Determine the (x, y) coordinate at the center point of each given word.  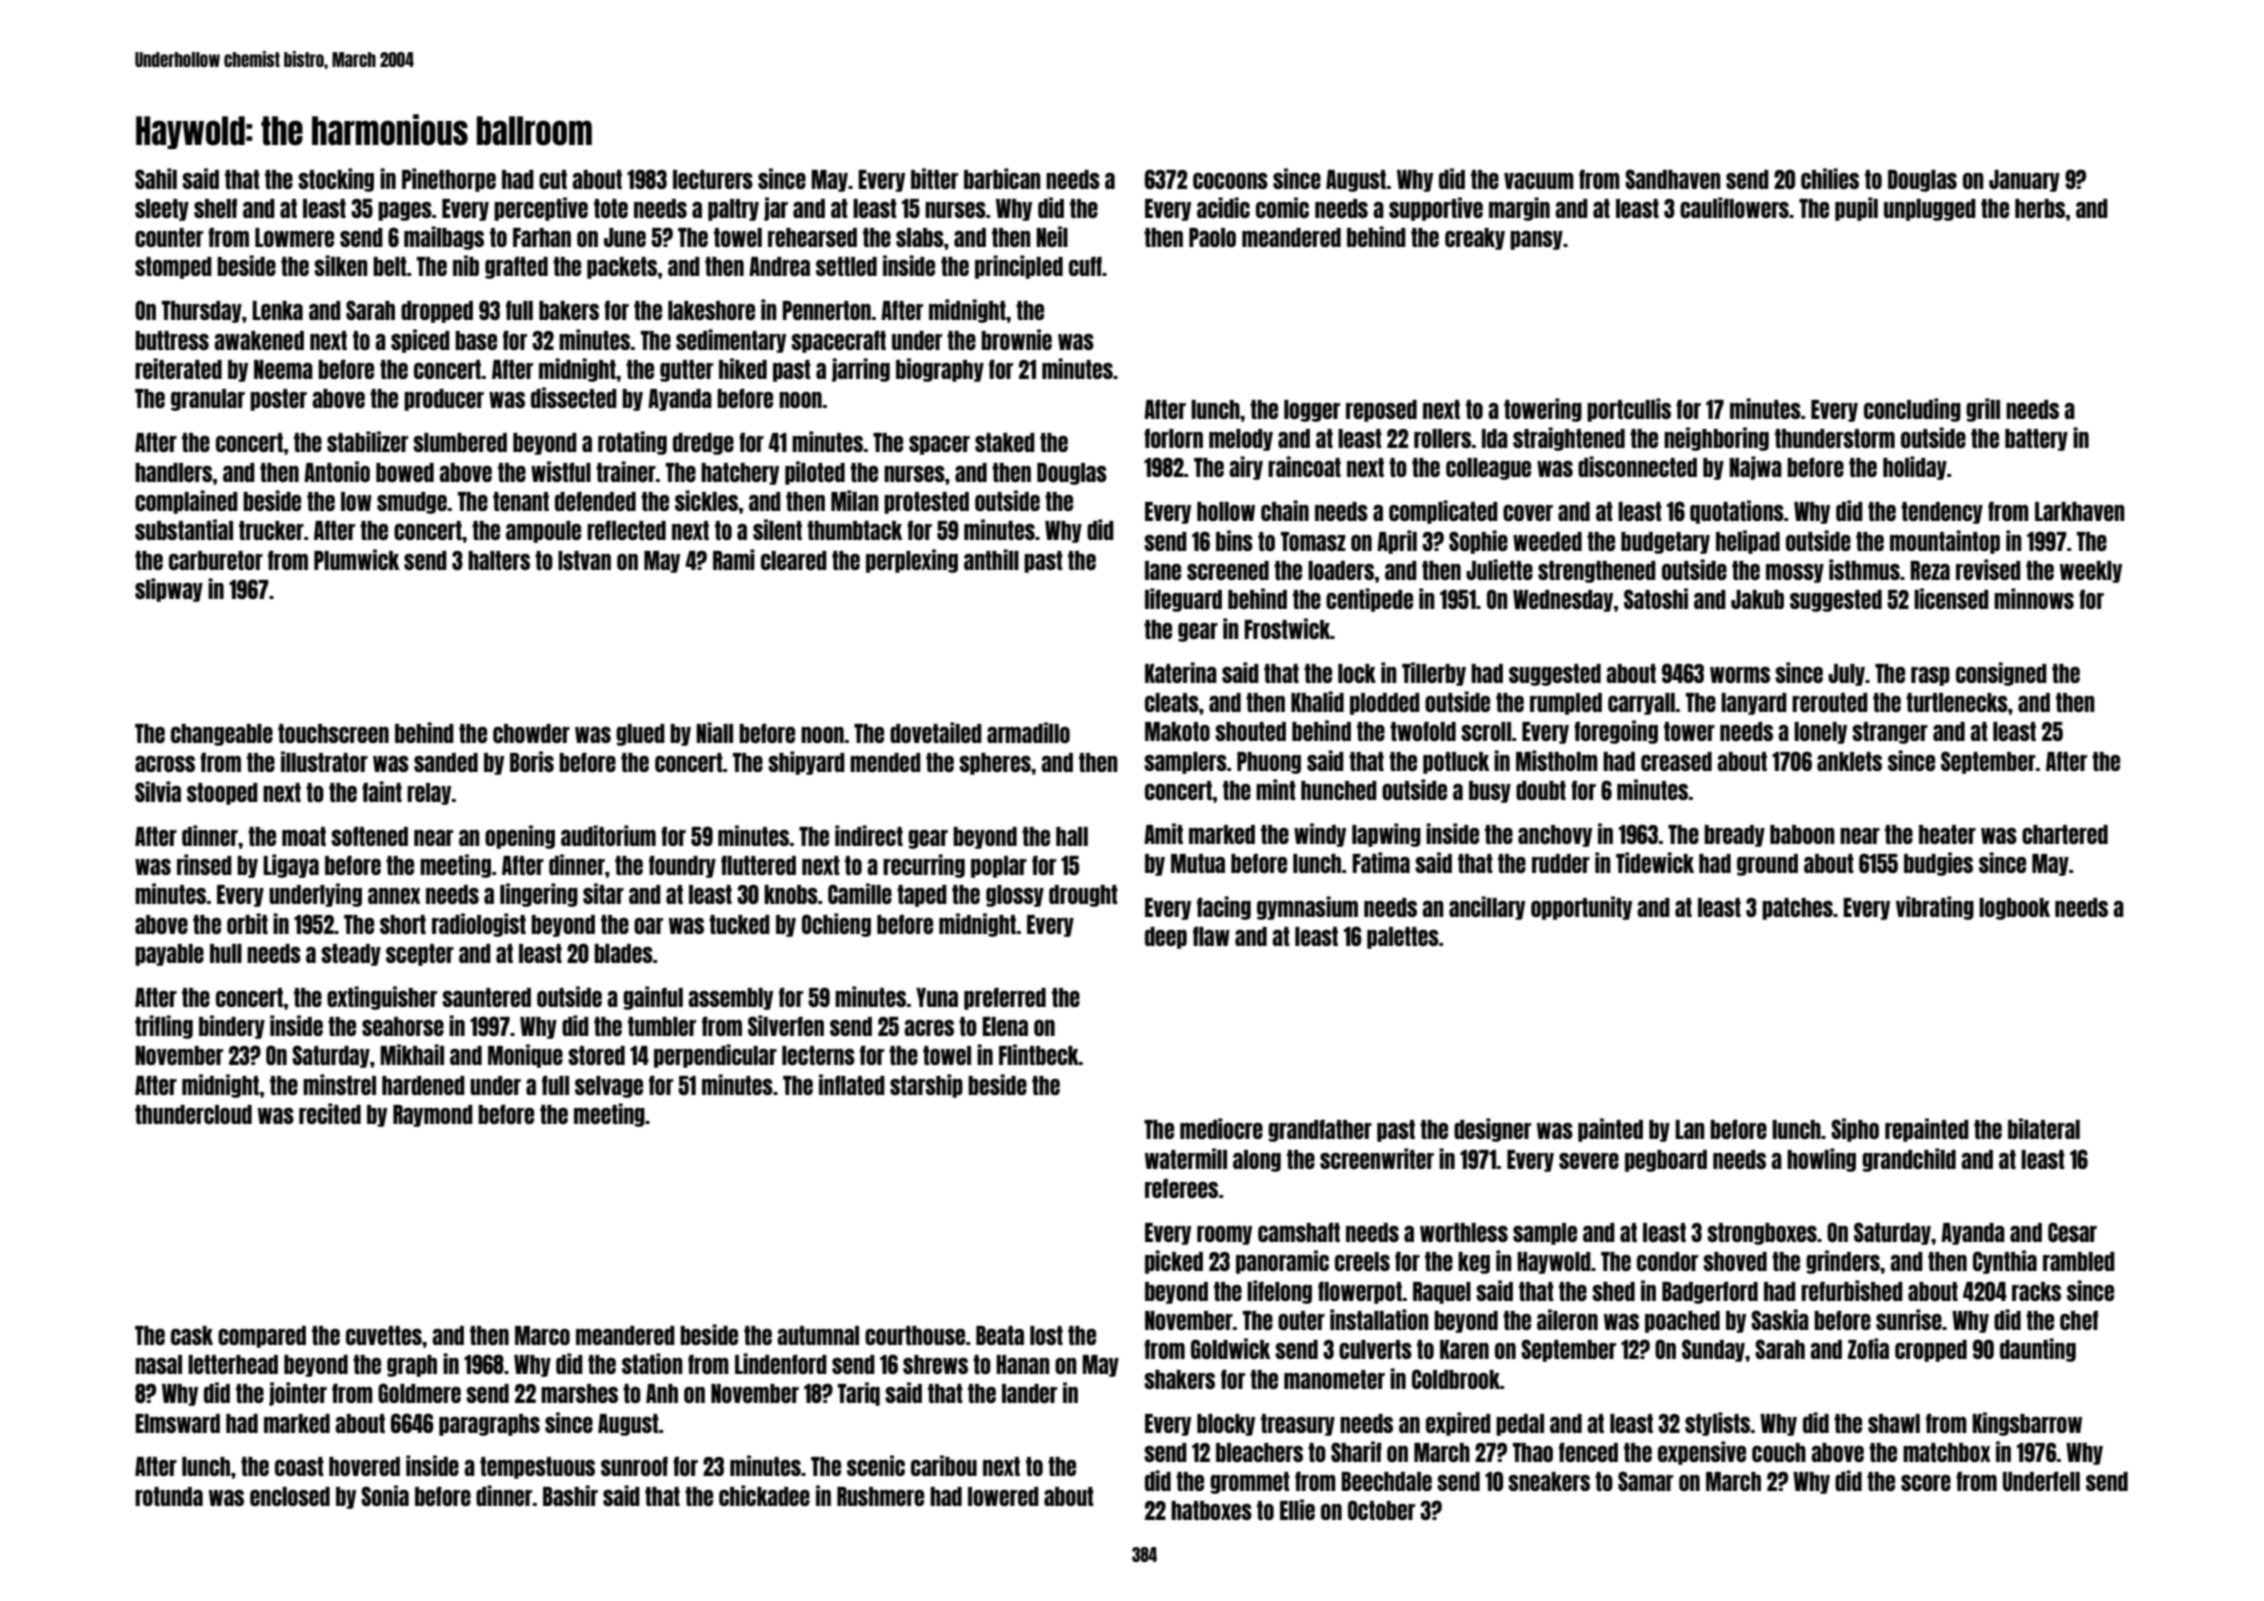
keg (1474, 1263)
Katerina (1181, 672)
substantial (184, 529)
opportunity (1581, 908)
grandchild (1909, 1160)
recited (330, 1113)
